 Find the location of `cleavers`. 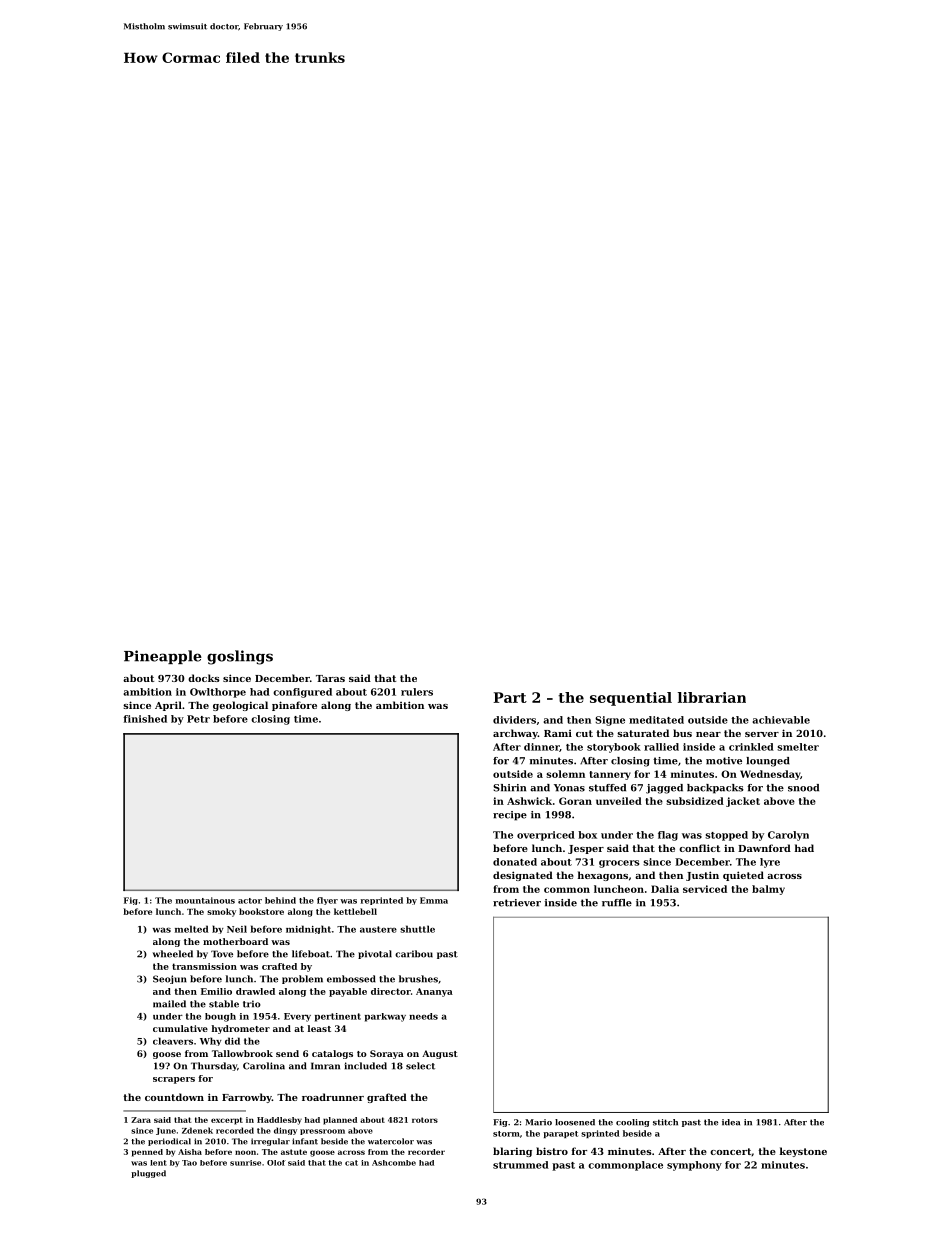

cleavers is located at coordinates (173, 1041).
